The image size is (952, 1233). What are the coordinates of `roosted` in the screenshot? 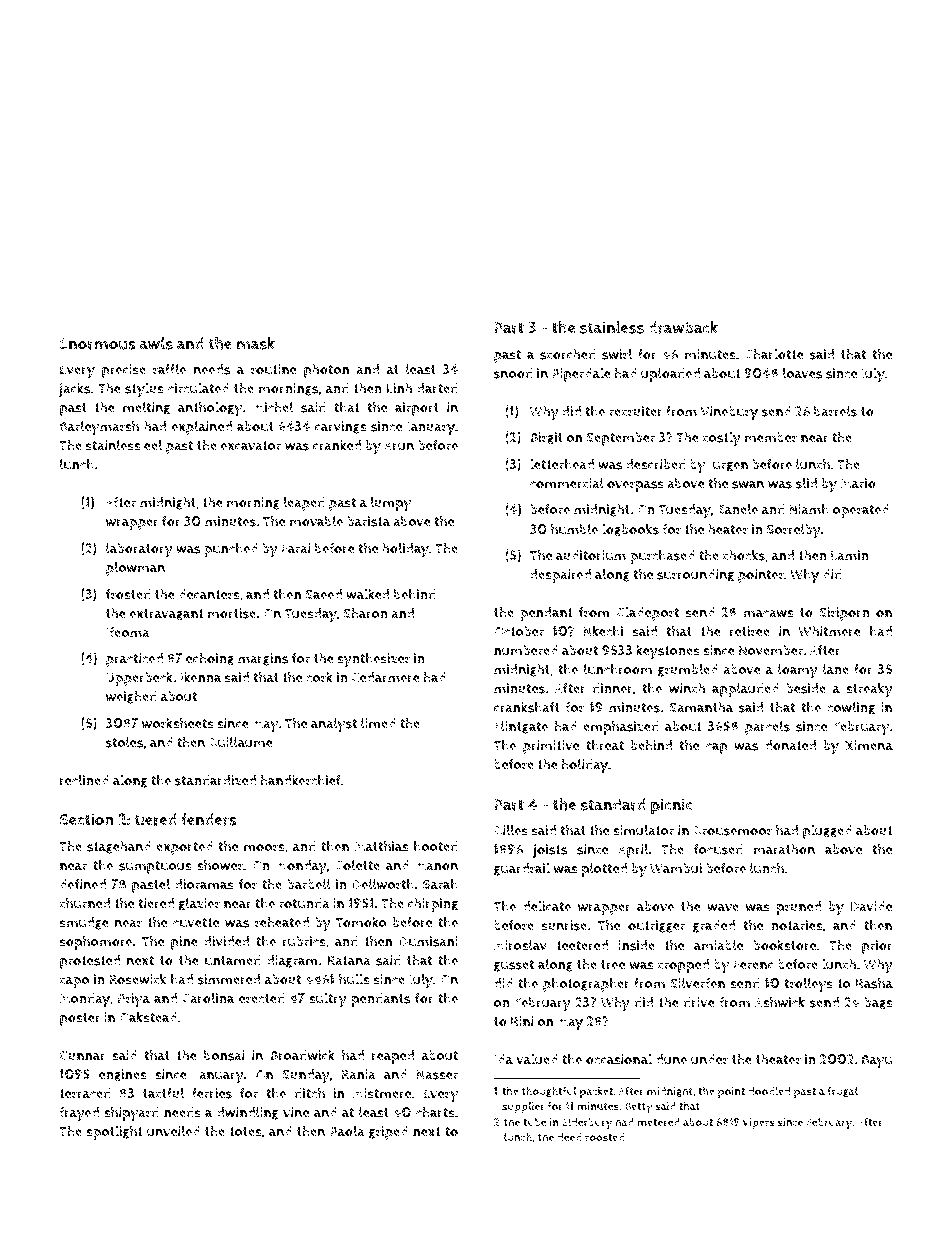 It's located at (605, 1137).
